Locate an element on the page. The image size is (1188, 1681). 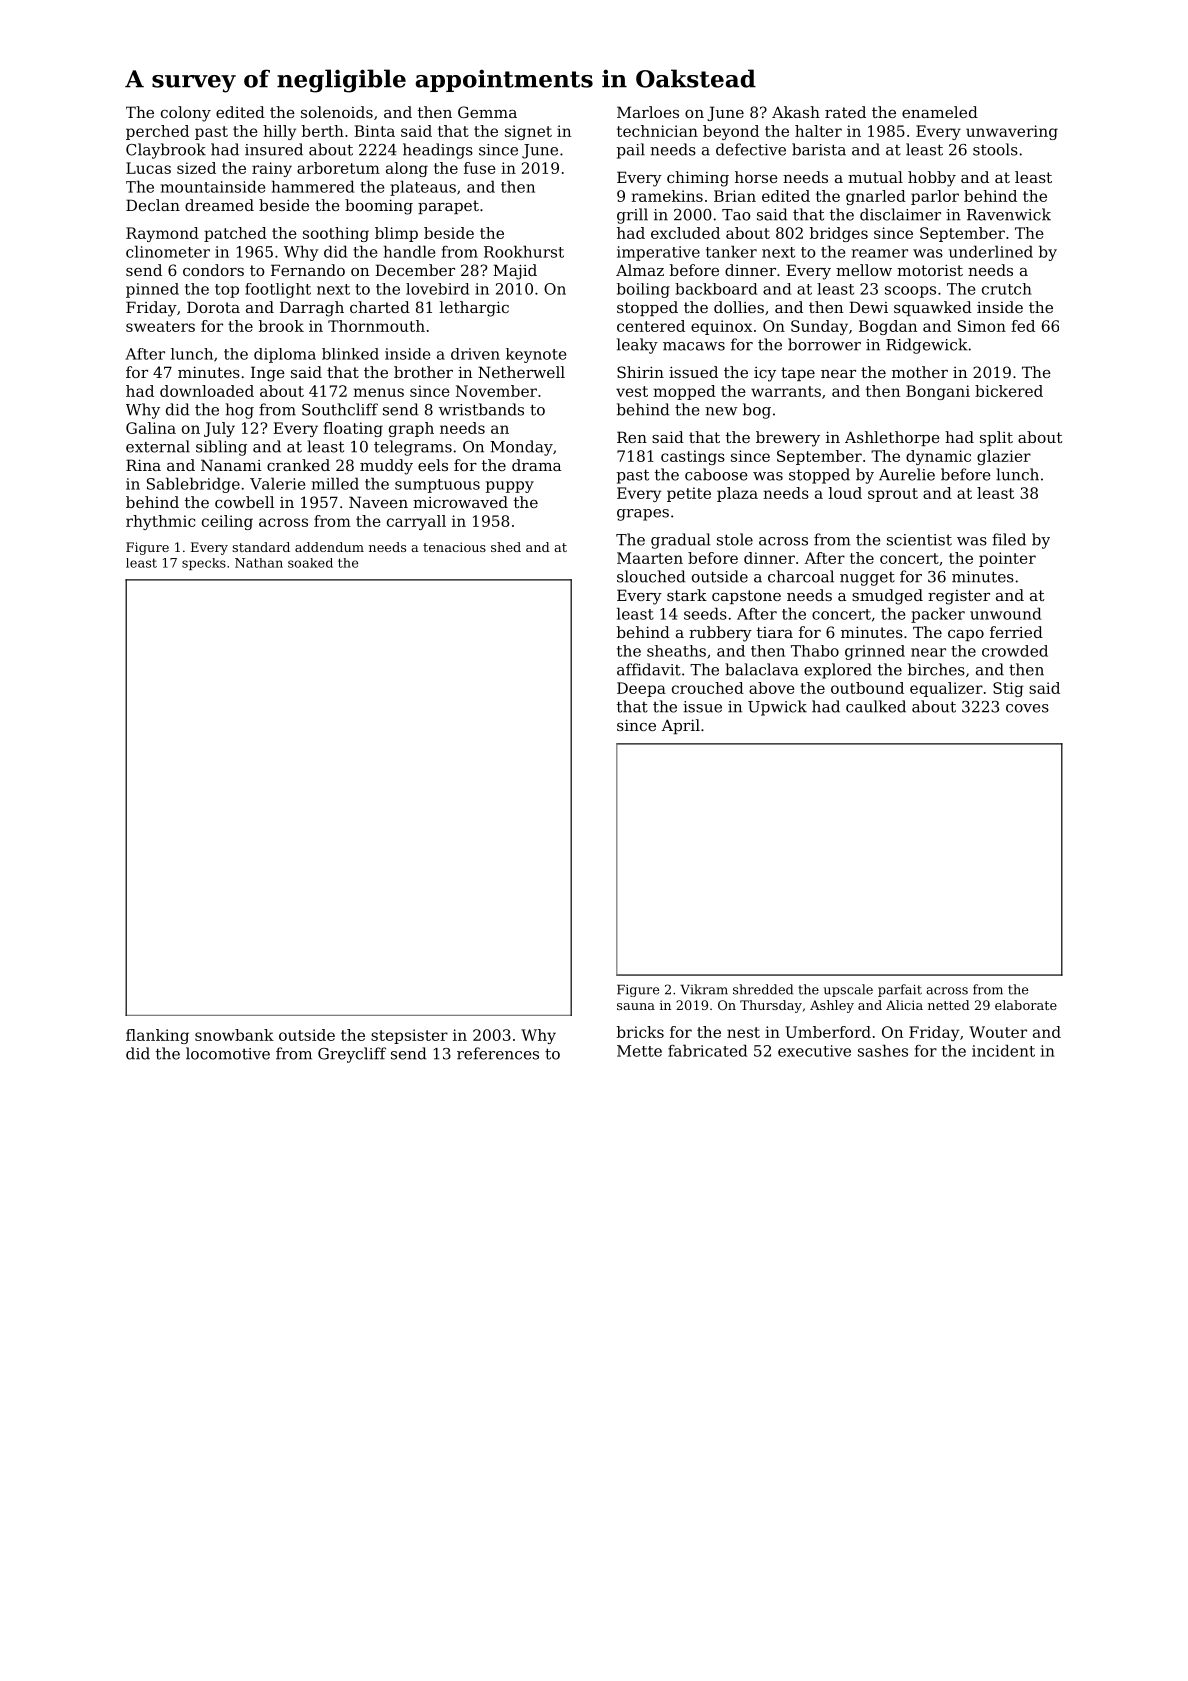
snowbank is located at coordinates (234, 1035).
